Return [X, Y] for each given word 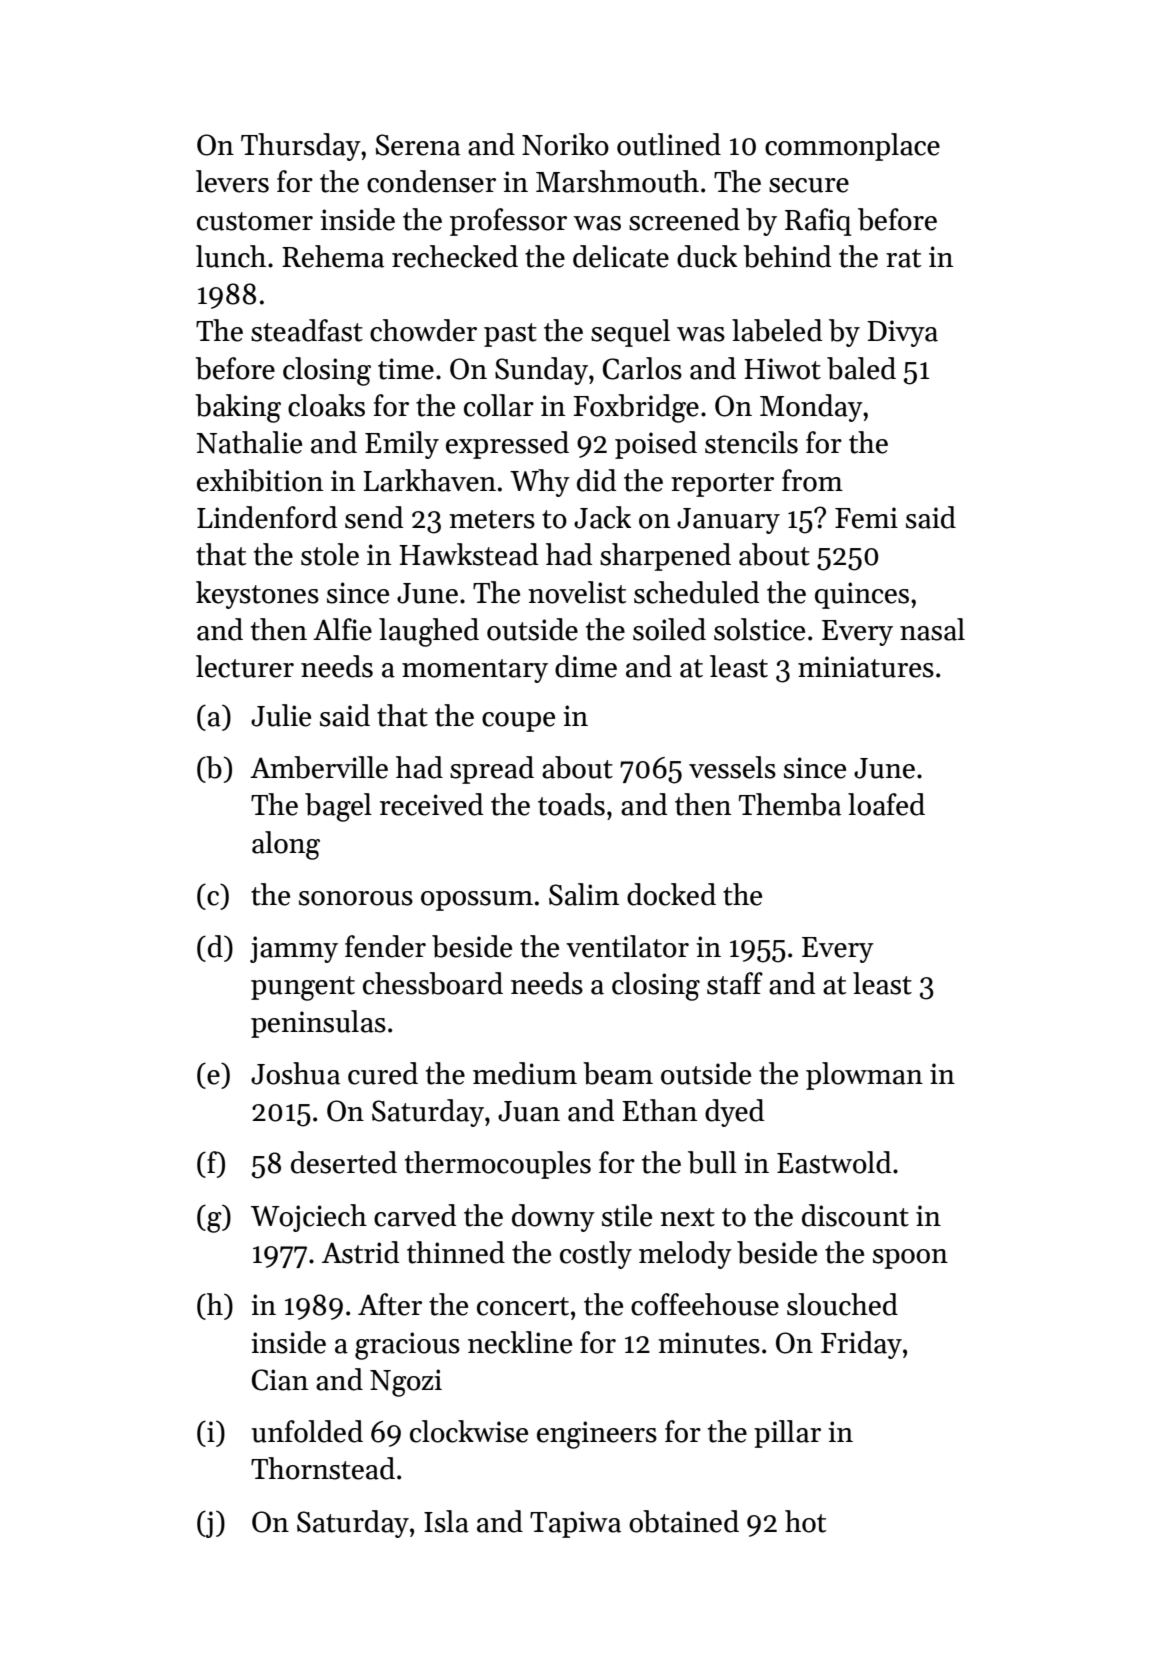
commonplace [852, 147]
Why [540, 483]
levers [232, 181]
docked [671, 894]
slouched [842, 1304]
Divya [902, 333]
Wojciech [309, 1218]
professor [508, 222]
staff [735, 983]
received [431, 804]
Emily [402, 445]
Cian [280, 1380]
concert [523, 1306]
